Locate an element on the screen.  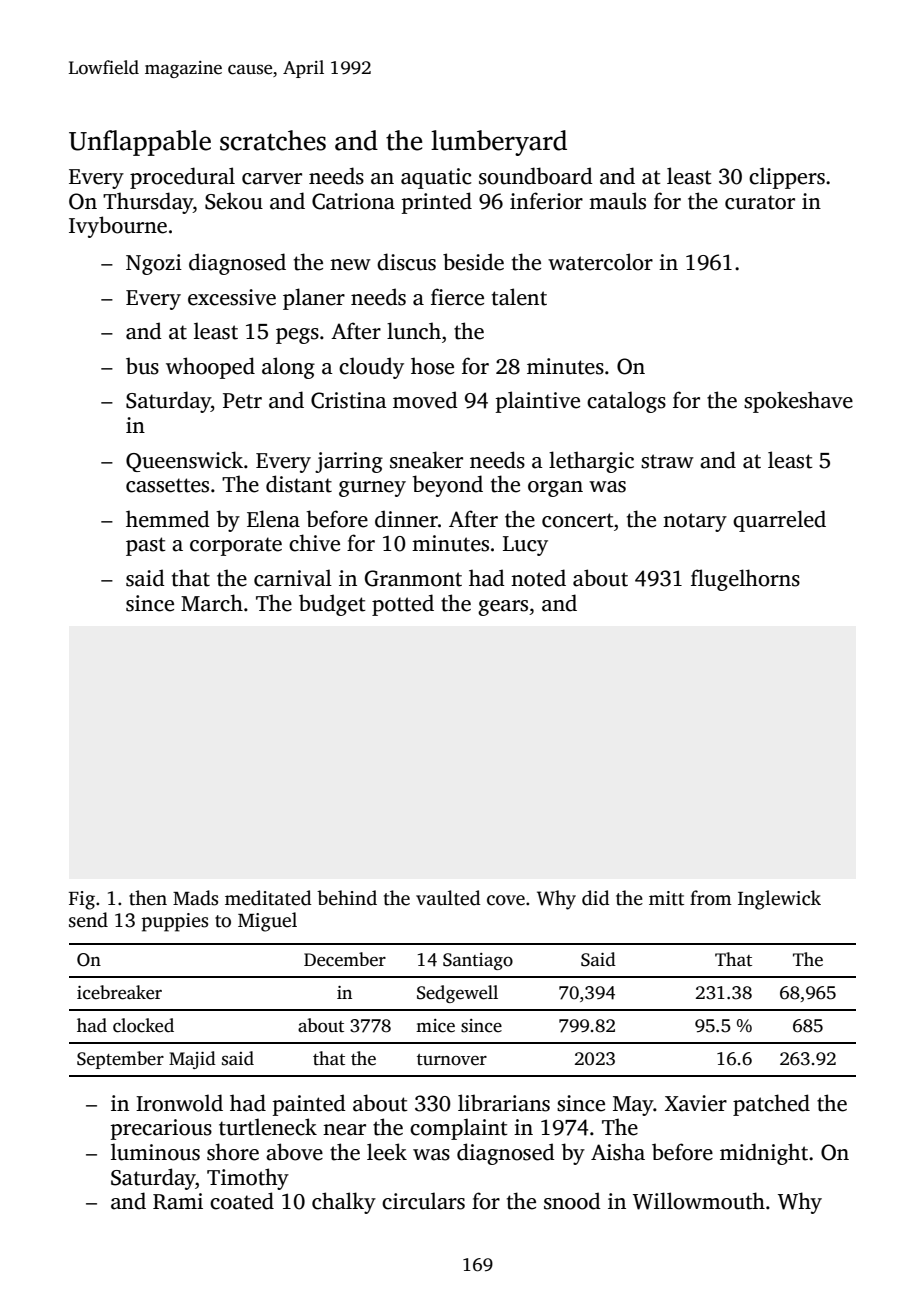
spokeshave is located at coordinates (798, 402).
